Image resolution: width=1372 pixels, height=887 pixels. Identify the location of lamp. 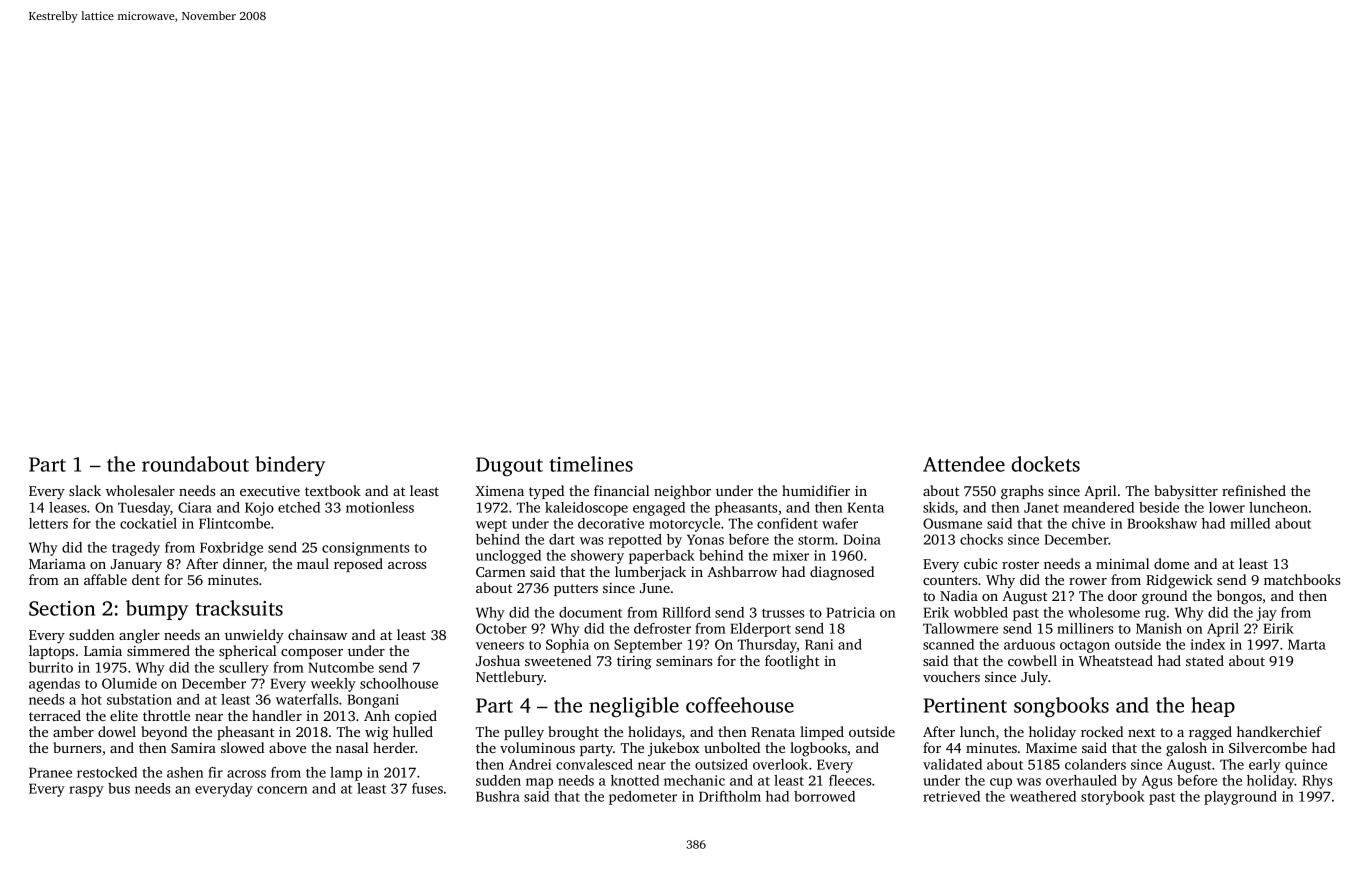
(346, 774).
